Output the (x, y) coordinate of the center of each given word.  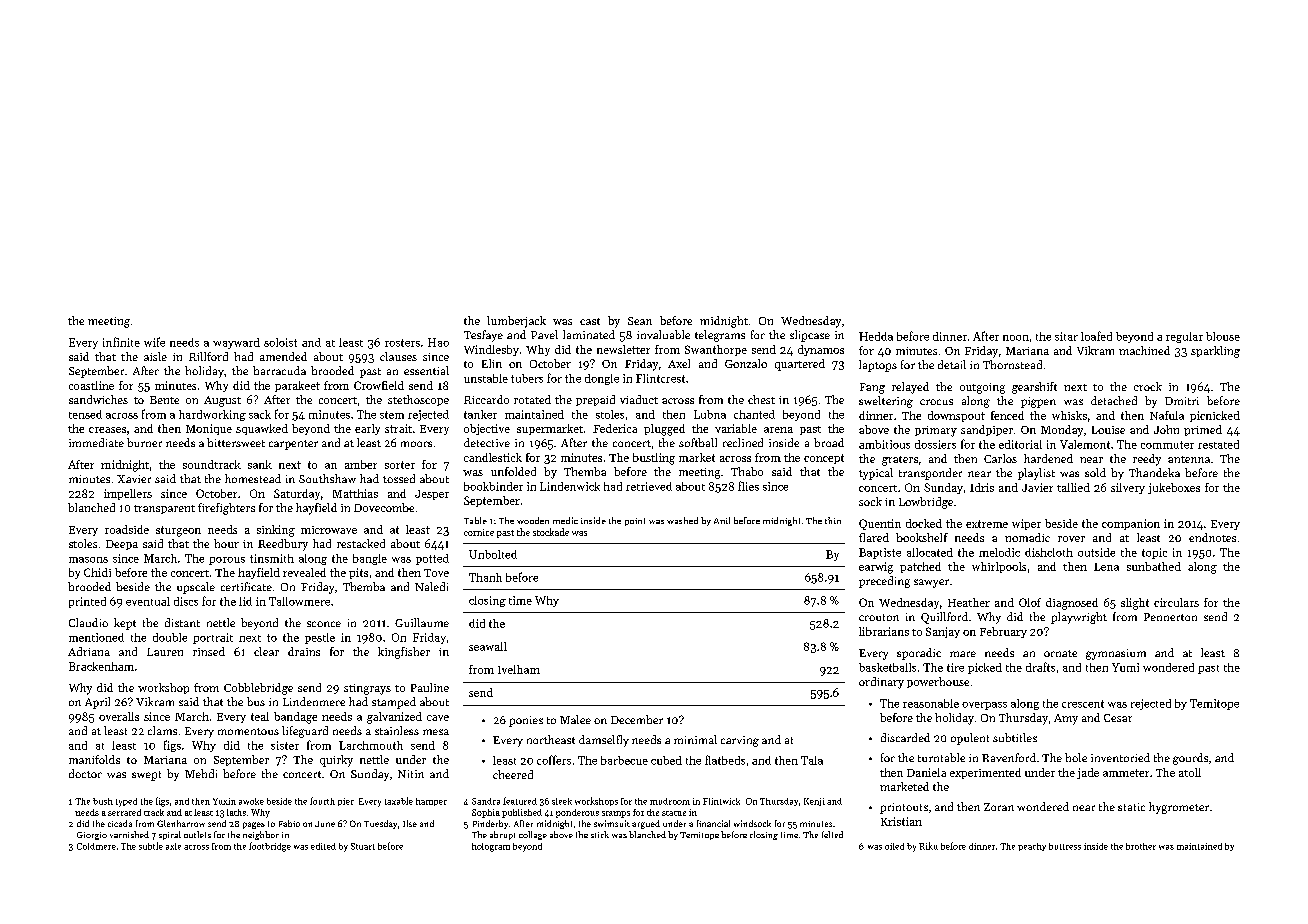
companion (1131, 524)
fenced (1007, 415)
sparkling (1215, 352)
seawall (488, 646)
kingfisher (404, 653)
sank (260, 464)
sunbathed (1154, 566)
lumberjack (516, 322)
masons (88, 560)
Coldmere (96, 846)
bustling (654, 459)
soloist (280, 342)
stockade (551, 532)
